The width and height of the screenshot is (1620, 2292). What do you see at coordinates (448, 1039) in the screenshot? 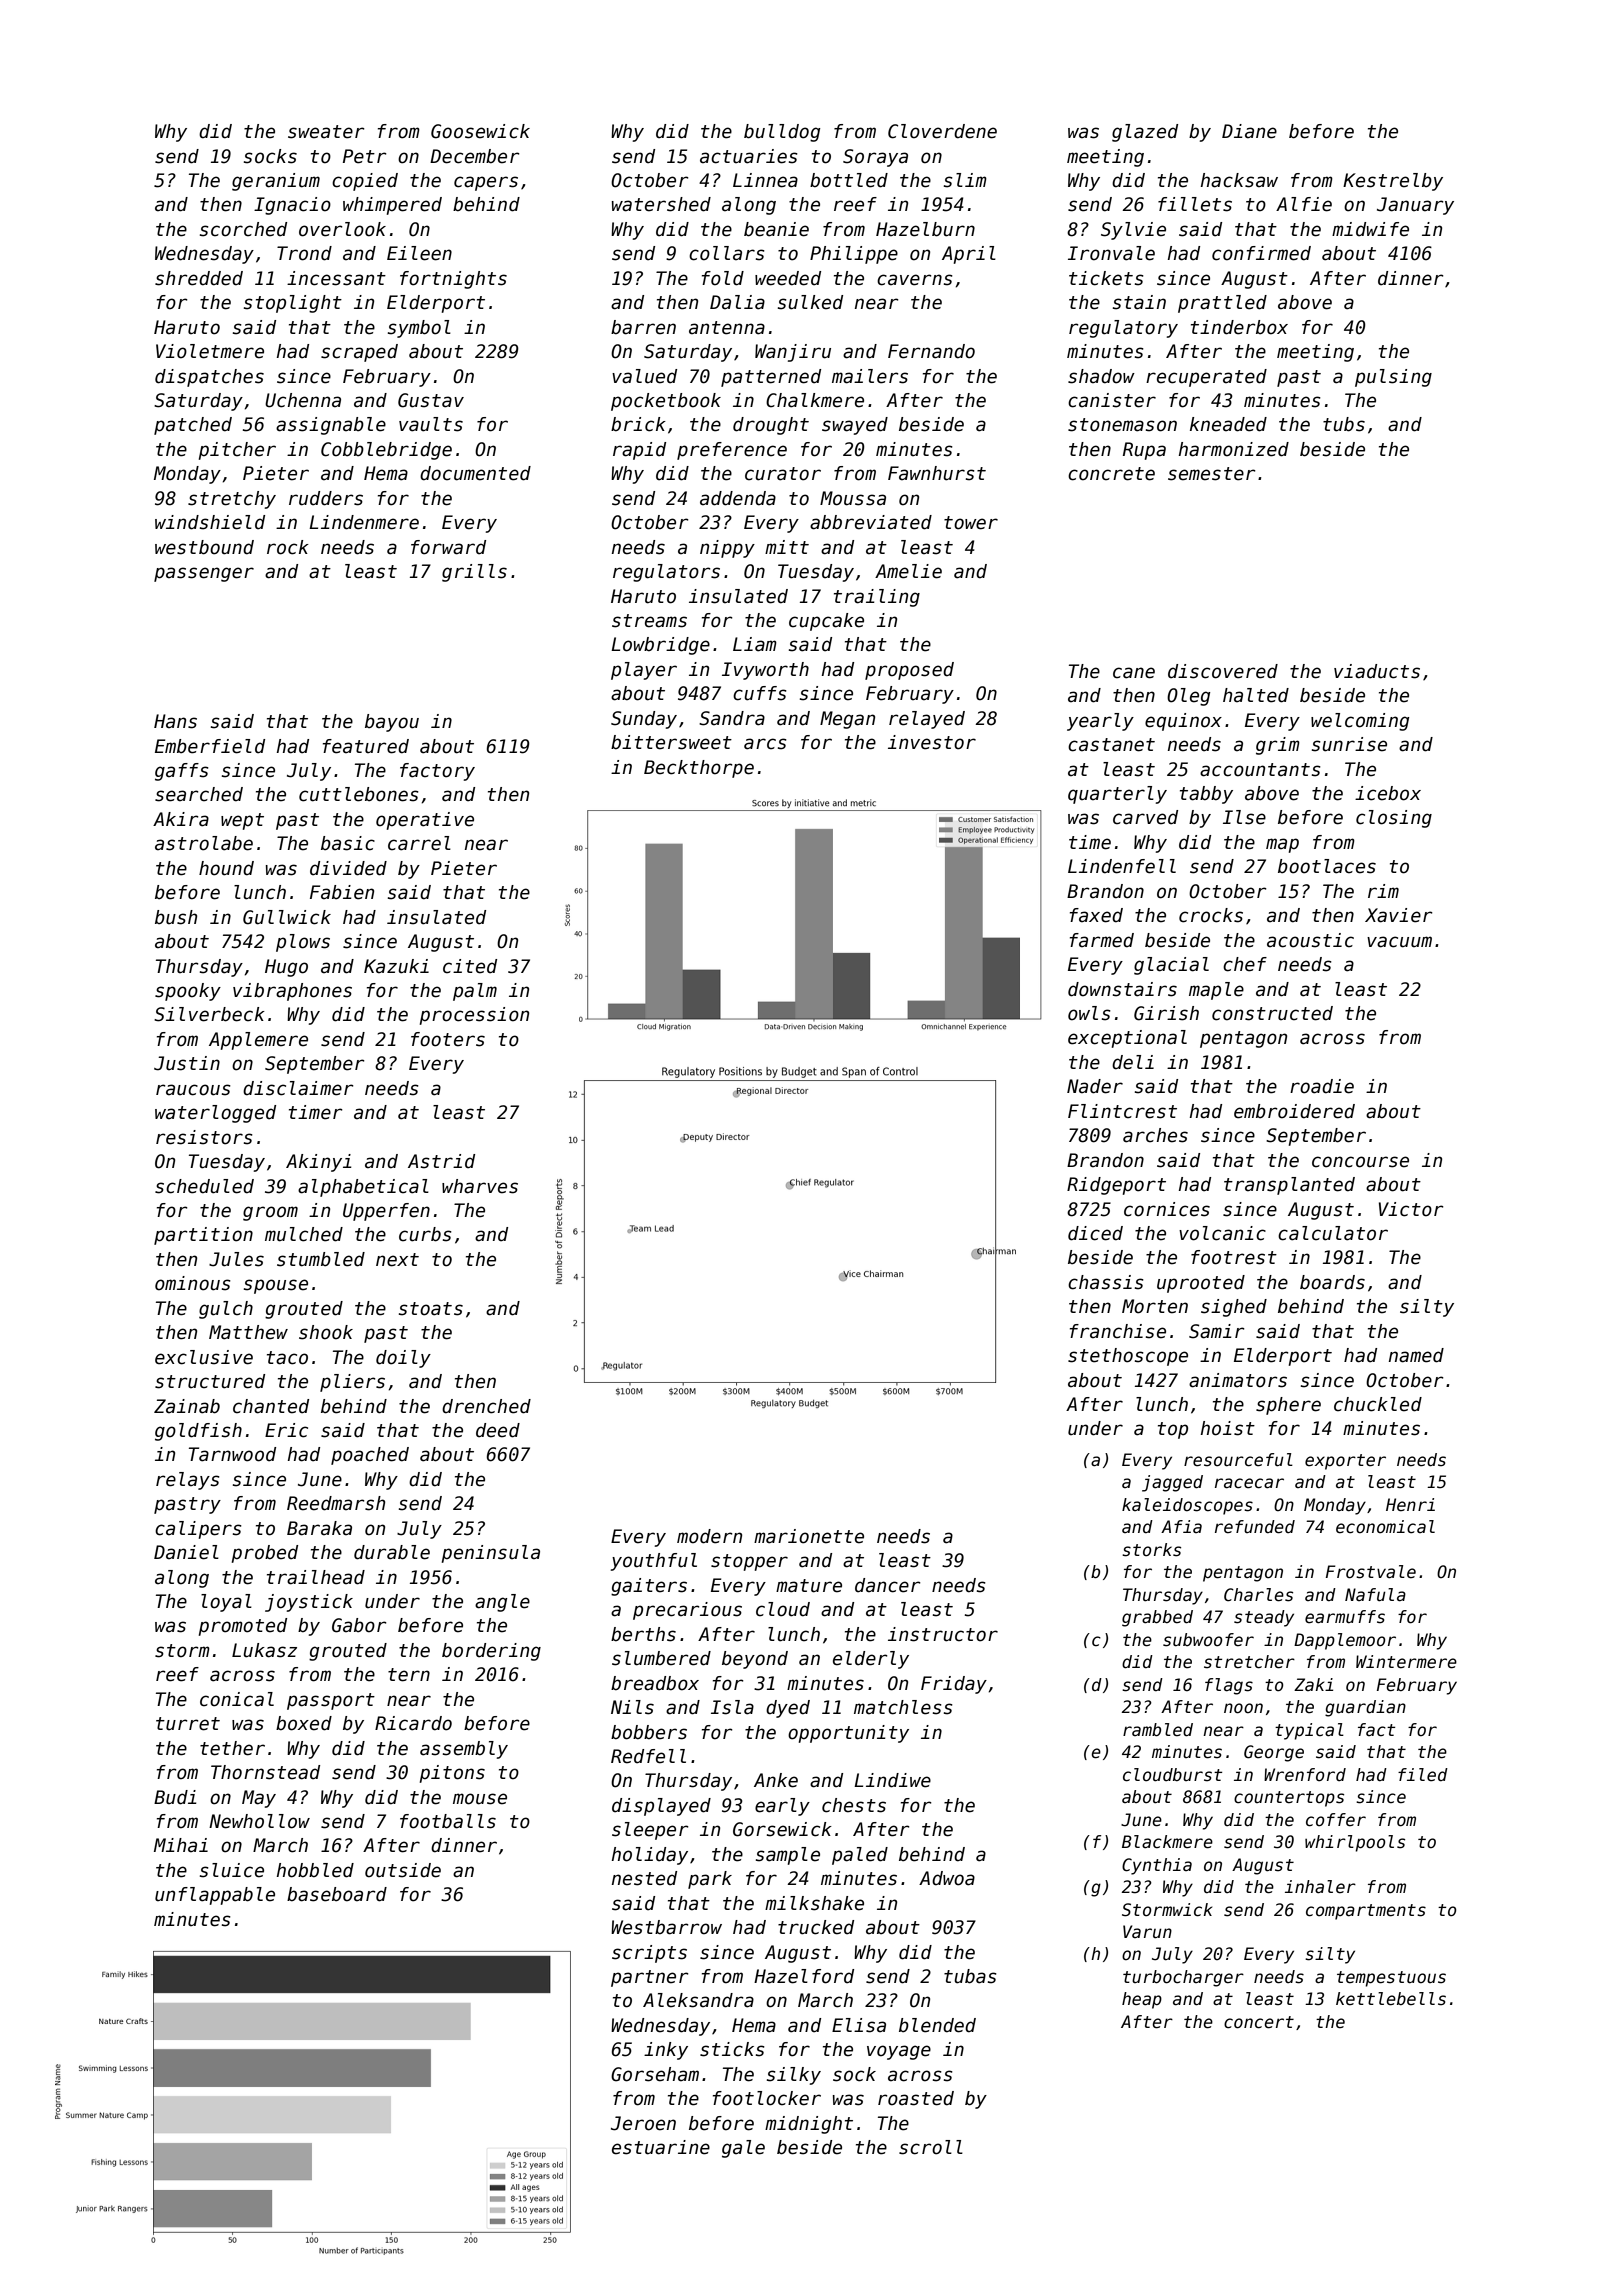
I see `footers` at bounding box center [448, 1039].
